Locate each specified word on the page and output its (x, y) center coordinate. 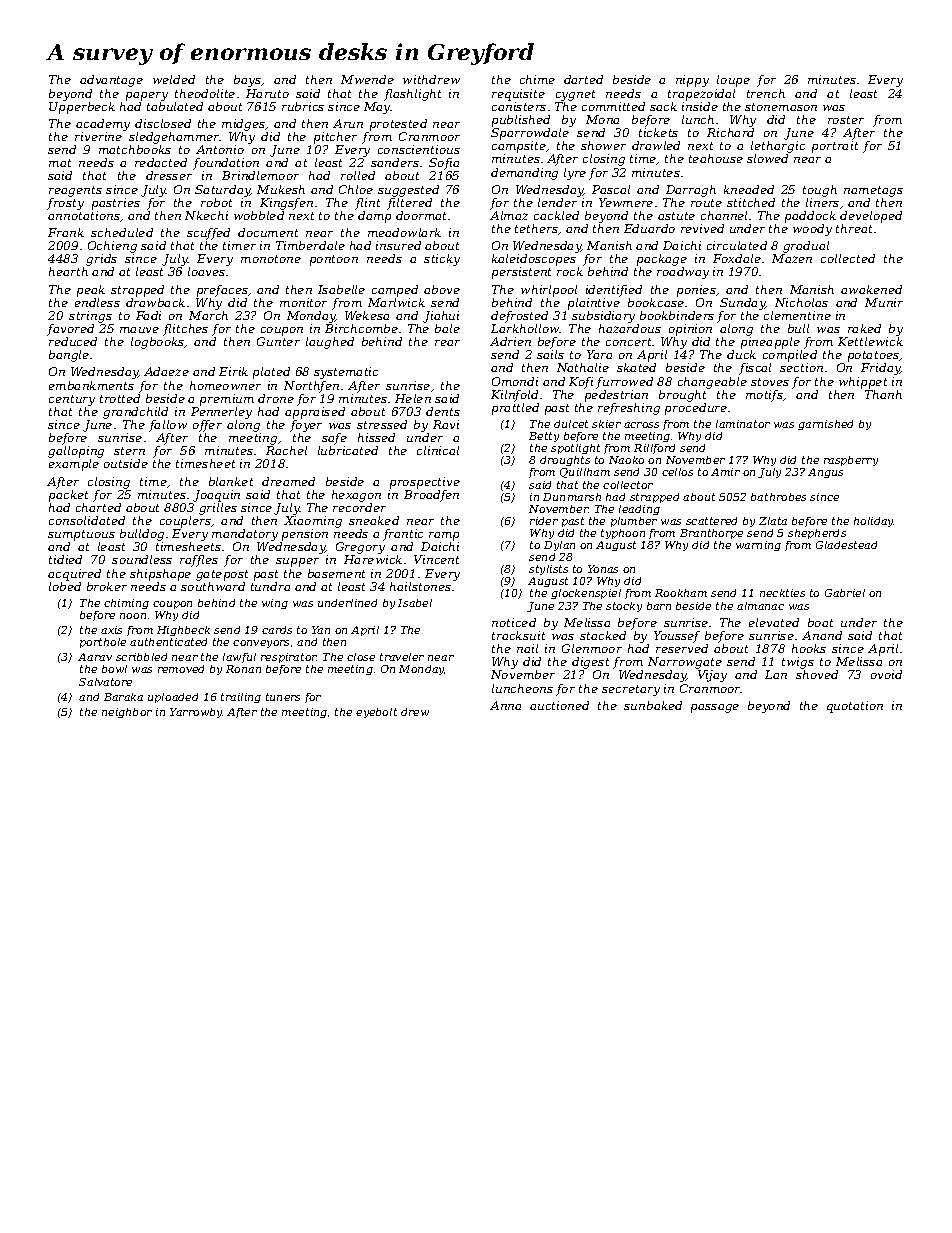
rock (570, 271)
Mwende (367, 79)
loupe (733, 81)
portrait (835, 147)
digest (590, 663)
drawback (155, 302)
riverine (98, 136)
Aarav (95, 657)
